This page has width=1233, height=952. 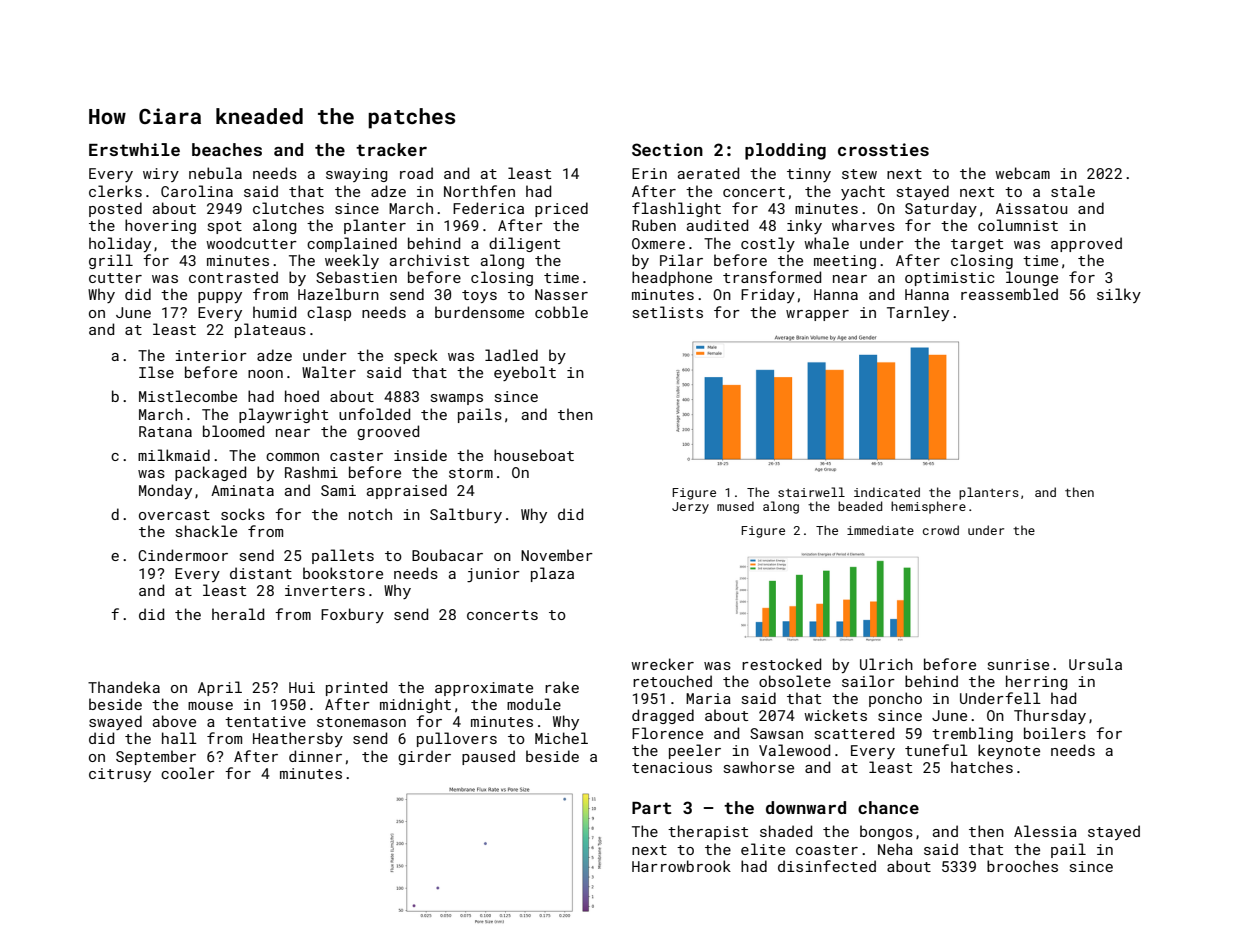 I want to click on boilers, so click(x=1055, y=733).
